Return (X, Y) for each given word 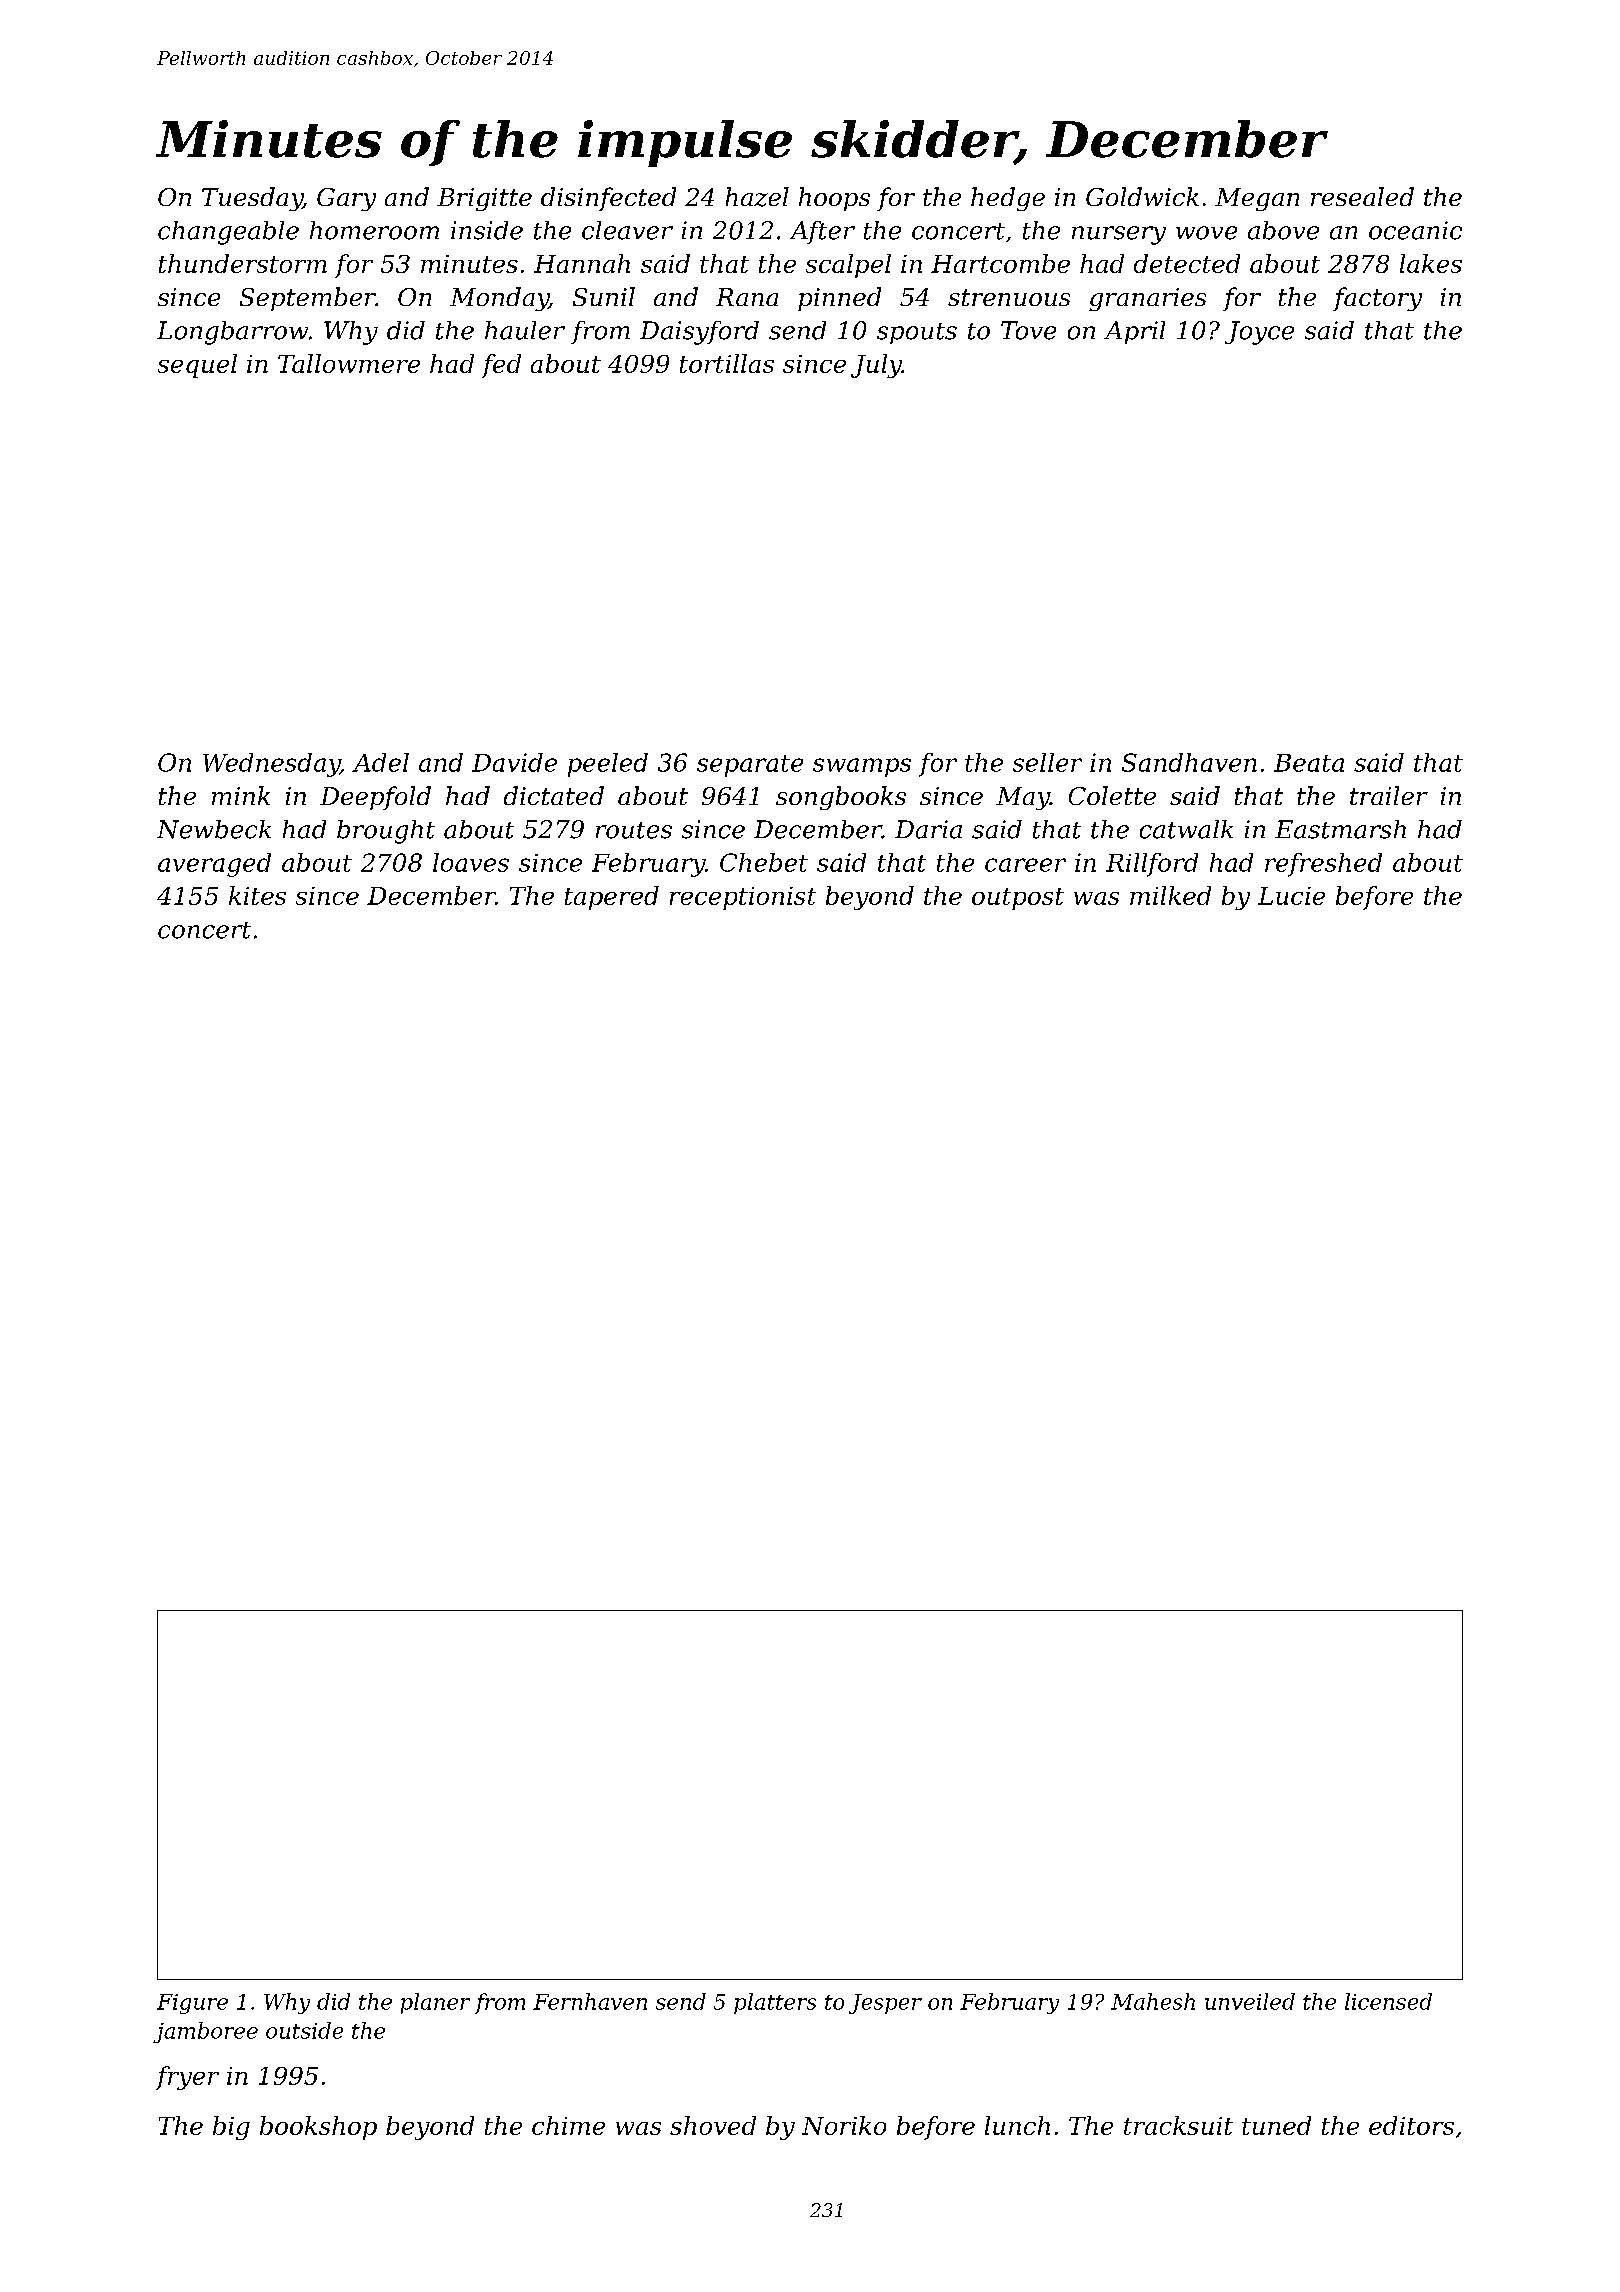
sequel (197, 366)
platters (775, 2003)
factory (1377, 299)
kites (257, 895)
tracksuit (1178, 2125)
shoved (713, 2125)
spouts (917, 333)
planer (435, 2003)
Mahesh (1153, 2001)
